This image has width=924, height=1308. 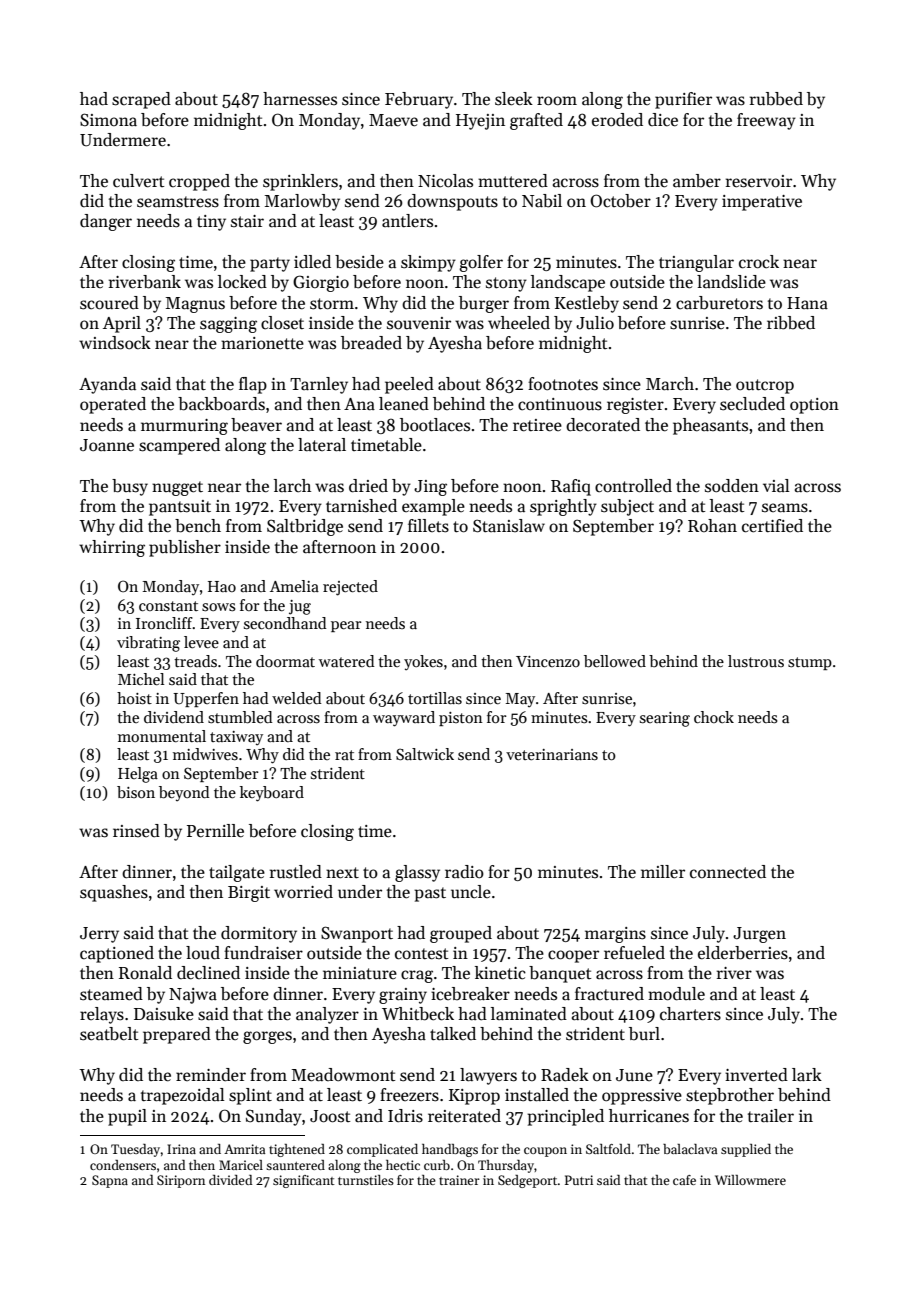 What do you see at coordinates (696, 263) in the image?
I see `triangular` at bounding box center [696, 263].
